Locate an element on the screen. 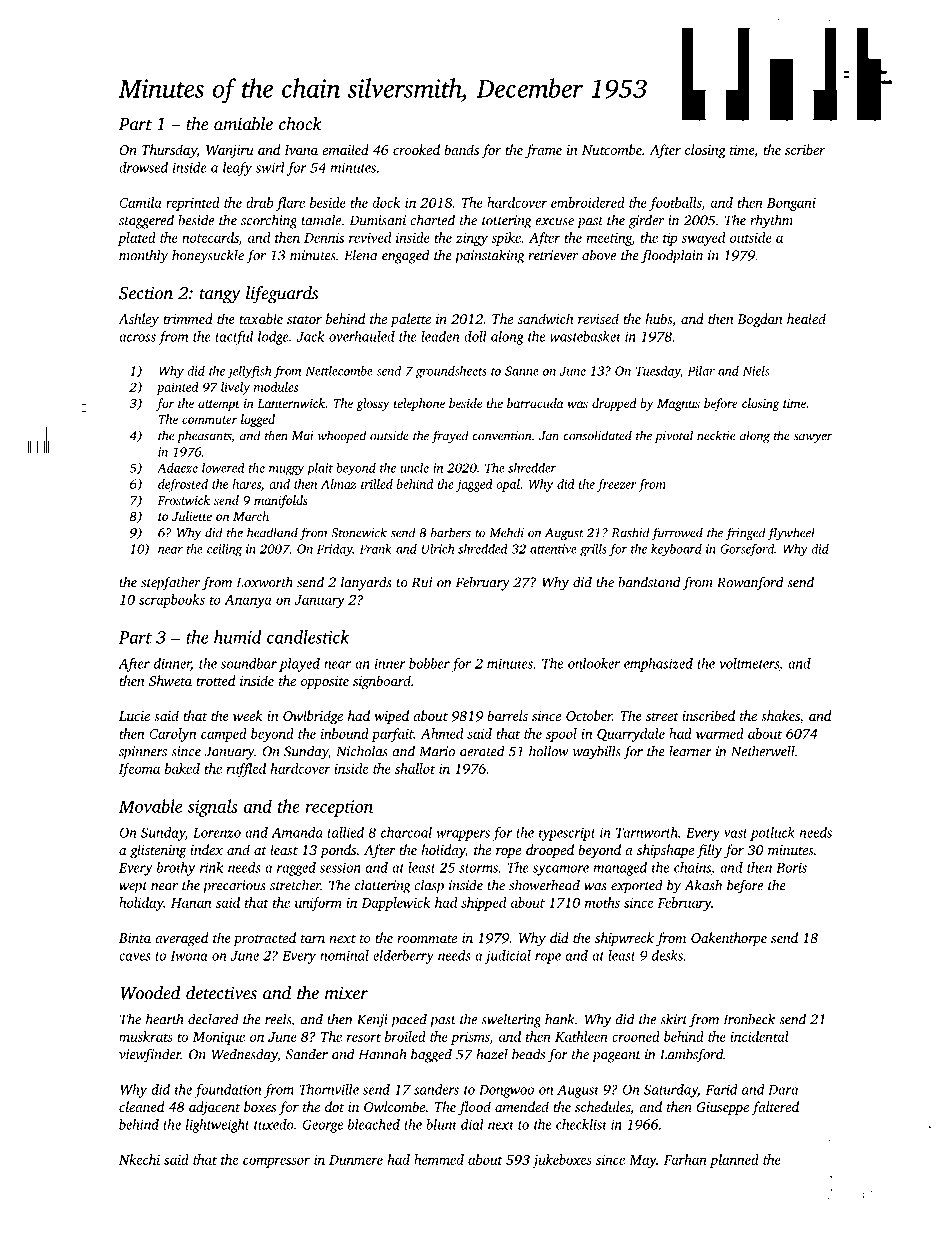 The height and width of the screenshot is (1233, 952). pheasants is located at coordinates (204, 436).
